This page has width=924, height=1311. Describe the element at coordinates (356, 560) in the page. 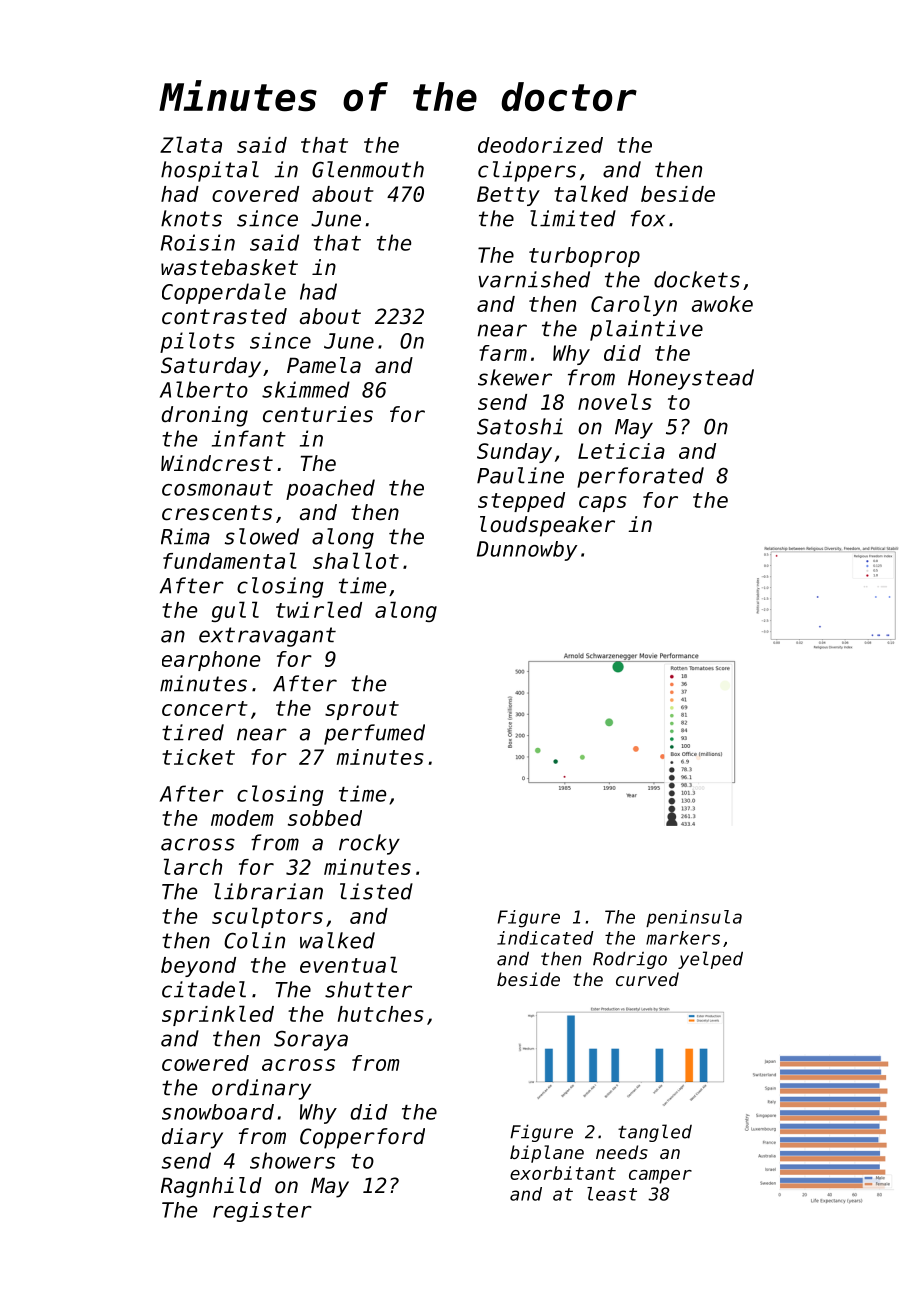

I see `shallot` at that location.
